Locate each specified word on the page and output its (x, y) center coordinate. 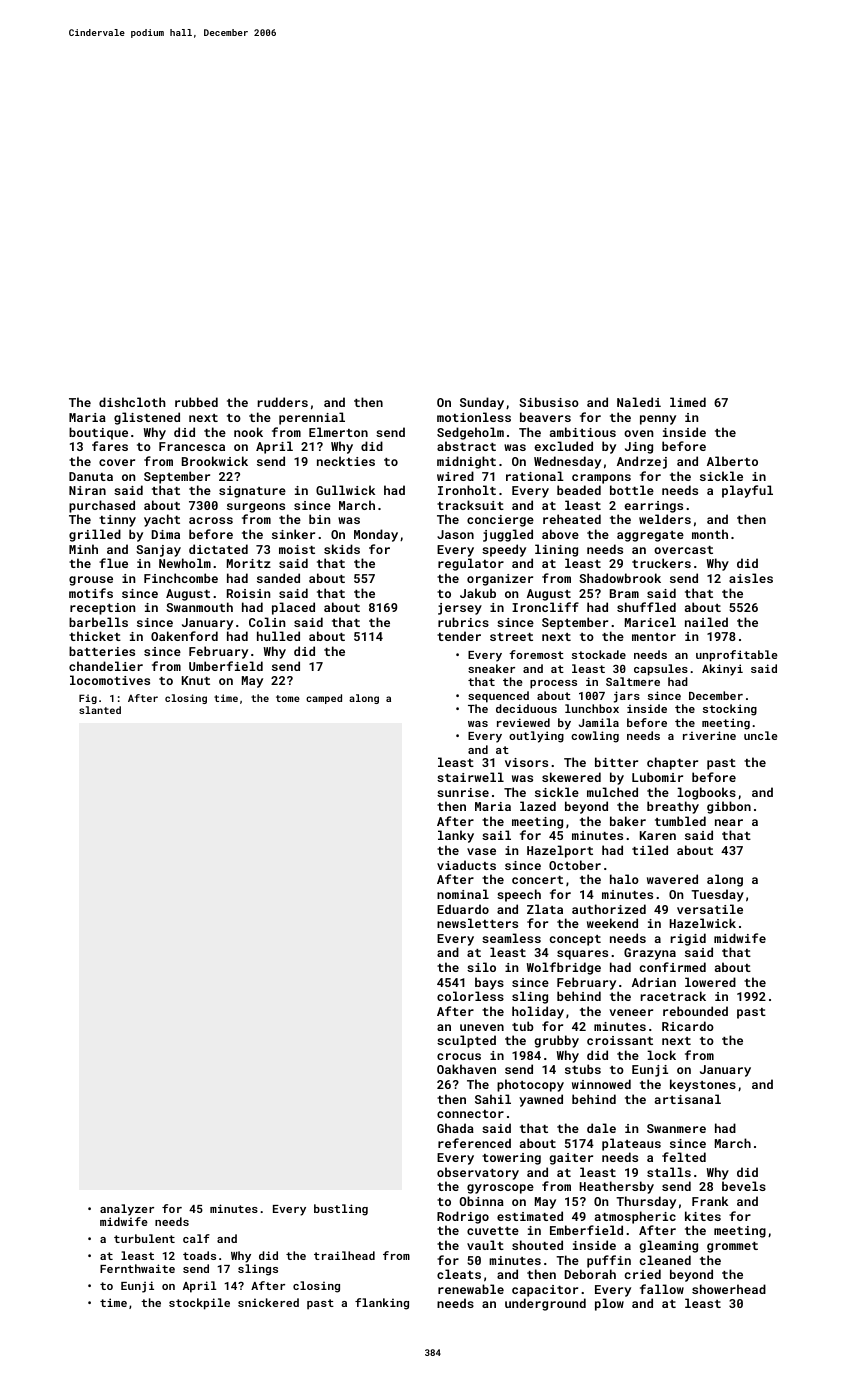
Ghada (455, 1128)
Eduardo (463, 909)
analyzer (127, 1210)
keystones (703, 1085)
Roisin (248, 593)
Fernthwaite (137, 1268)
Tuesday (717, 895)
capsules (661, 670)
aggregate (650, 536)
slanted (100, 710)
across (211, 520)
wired (455, 476)
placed (293, 608)
